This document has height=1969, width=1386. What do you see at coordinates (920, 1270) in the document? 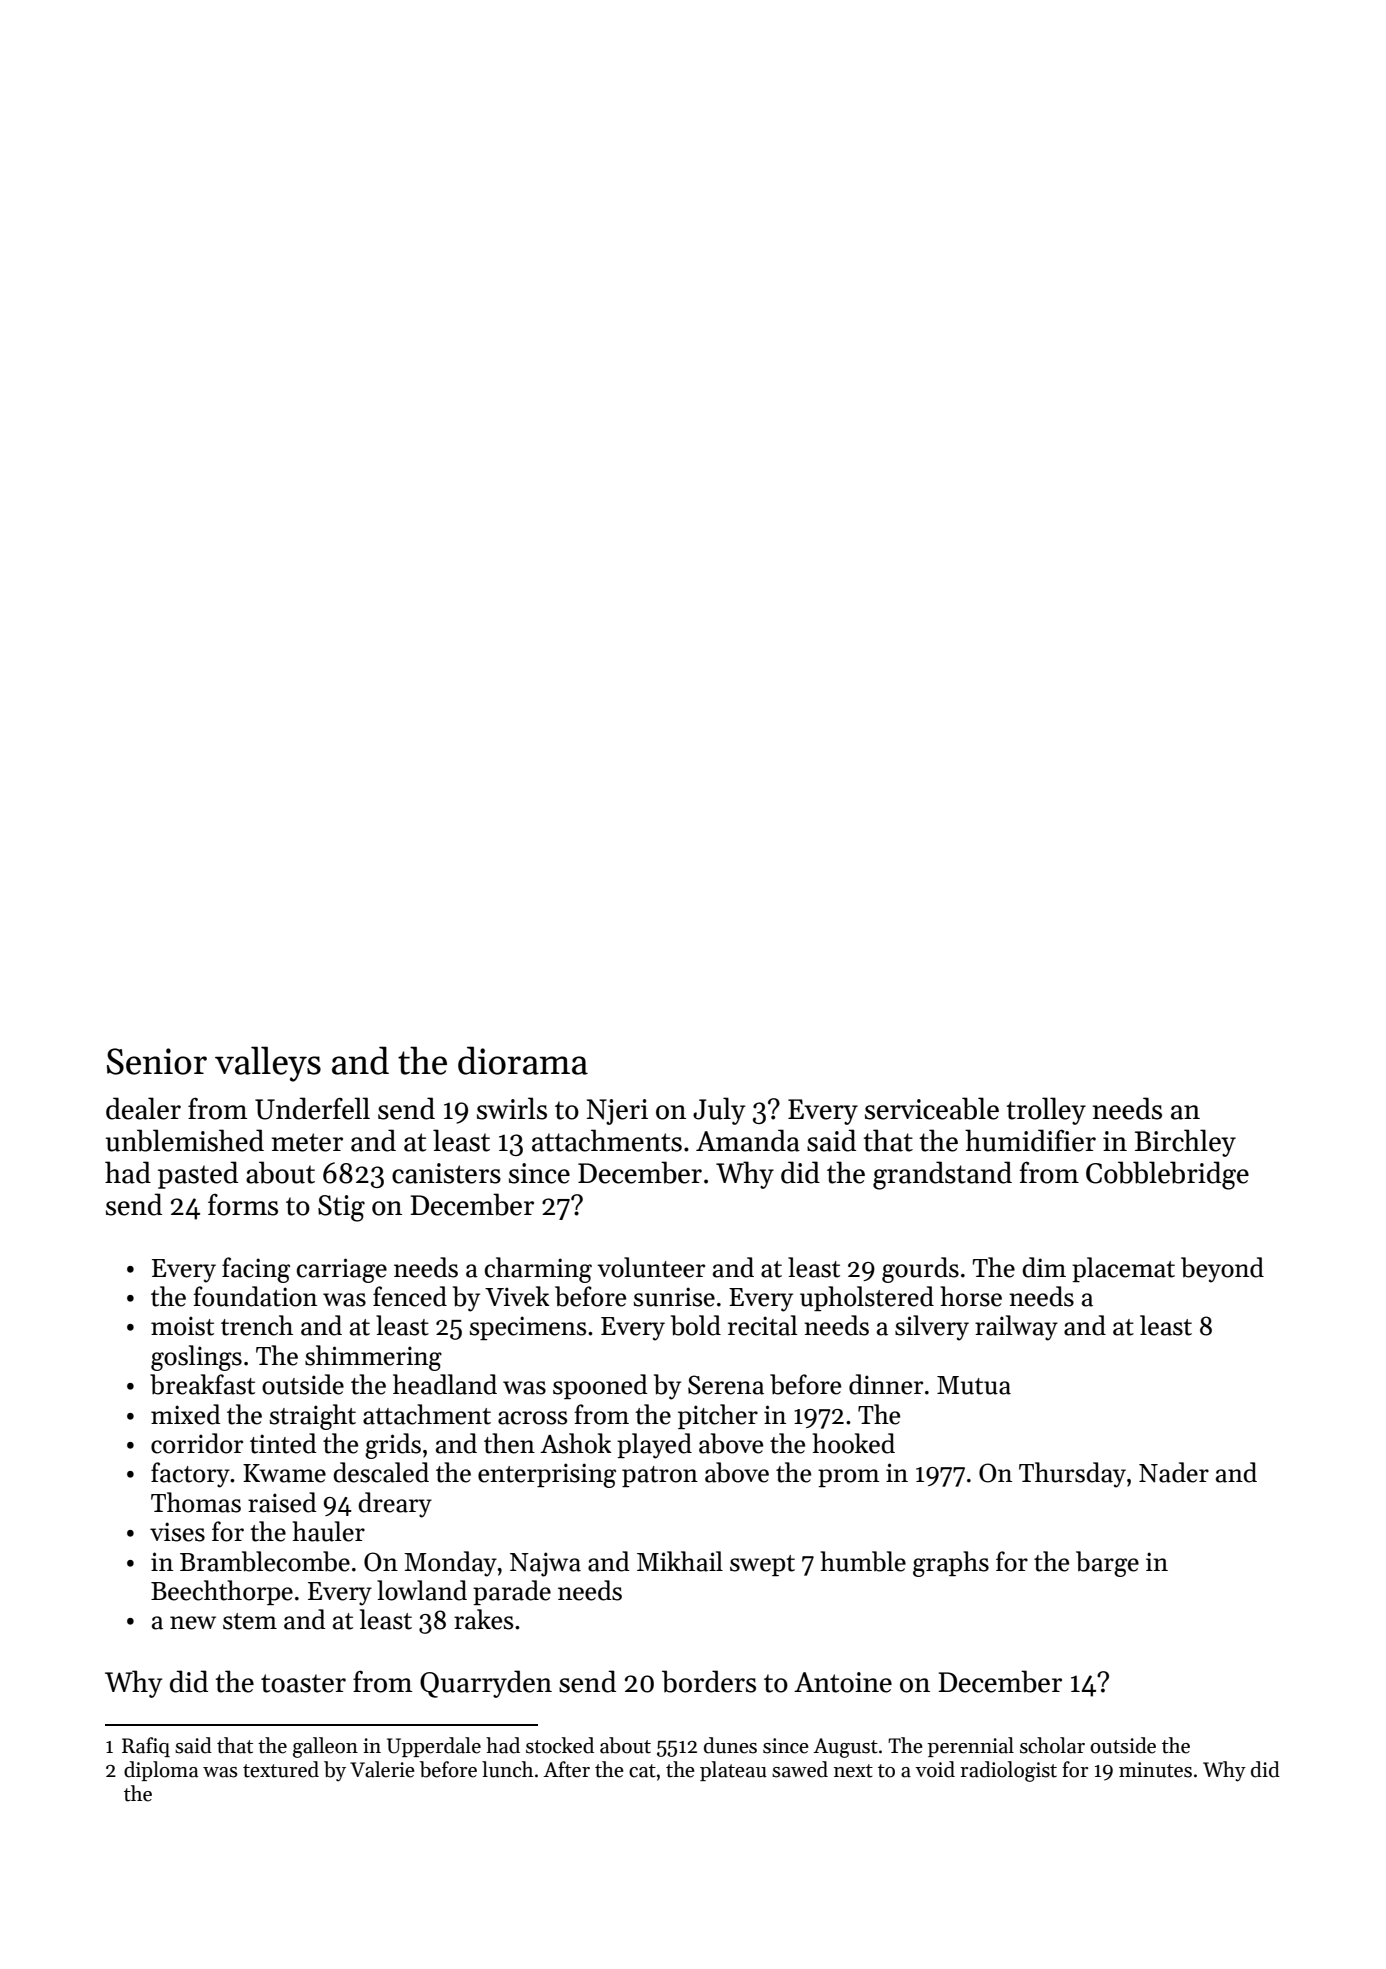
I see `gourds` at bounding box center [920, 1270].
